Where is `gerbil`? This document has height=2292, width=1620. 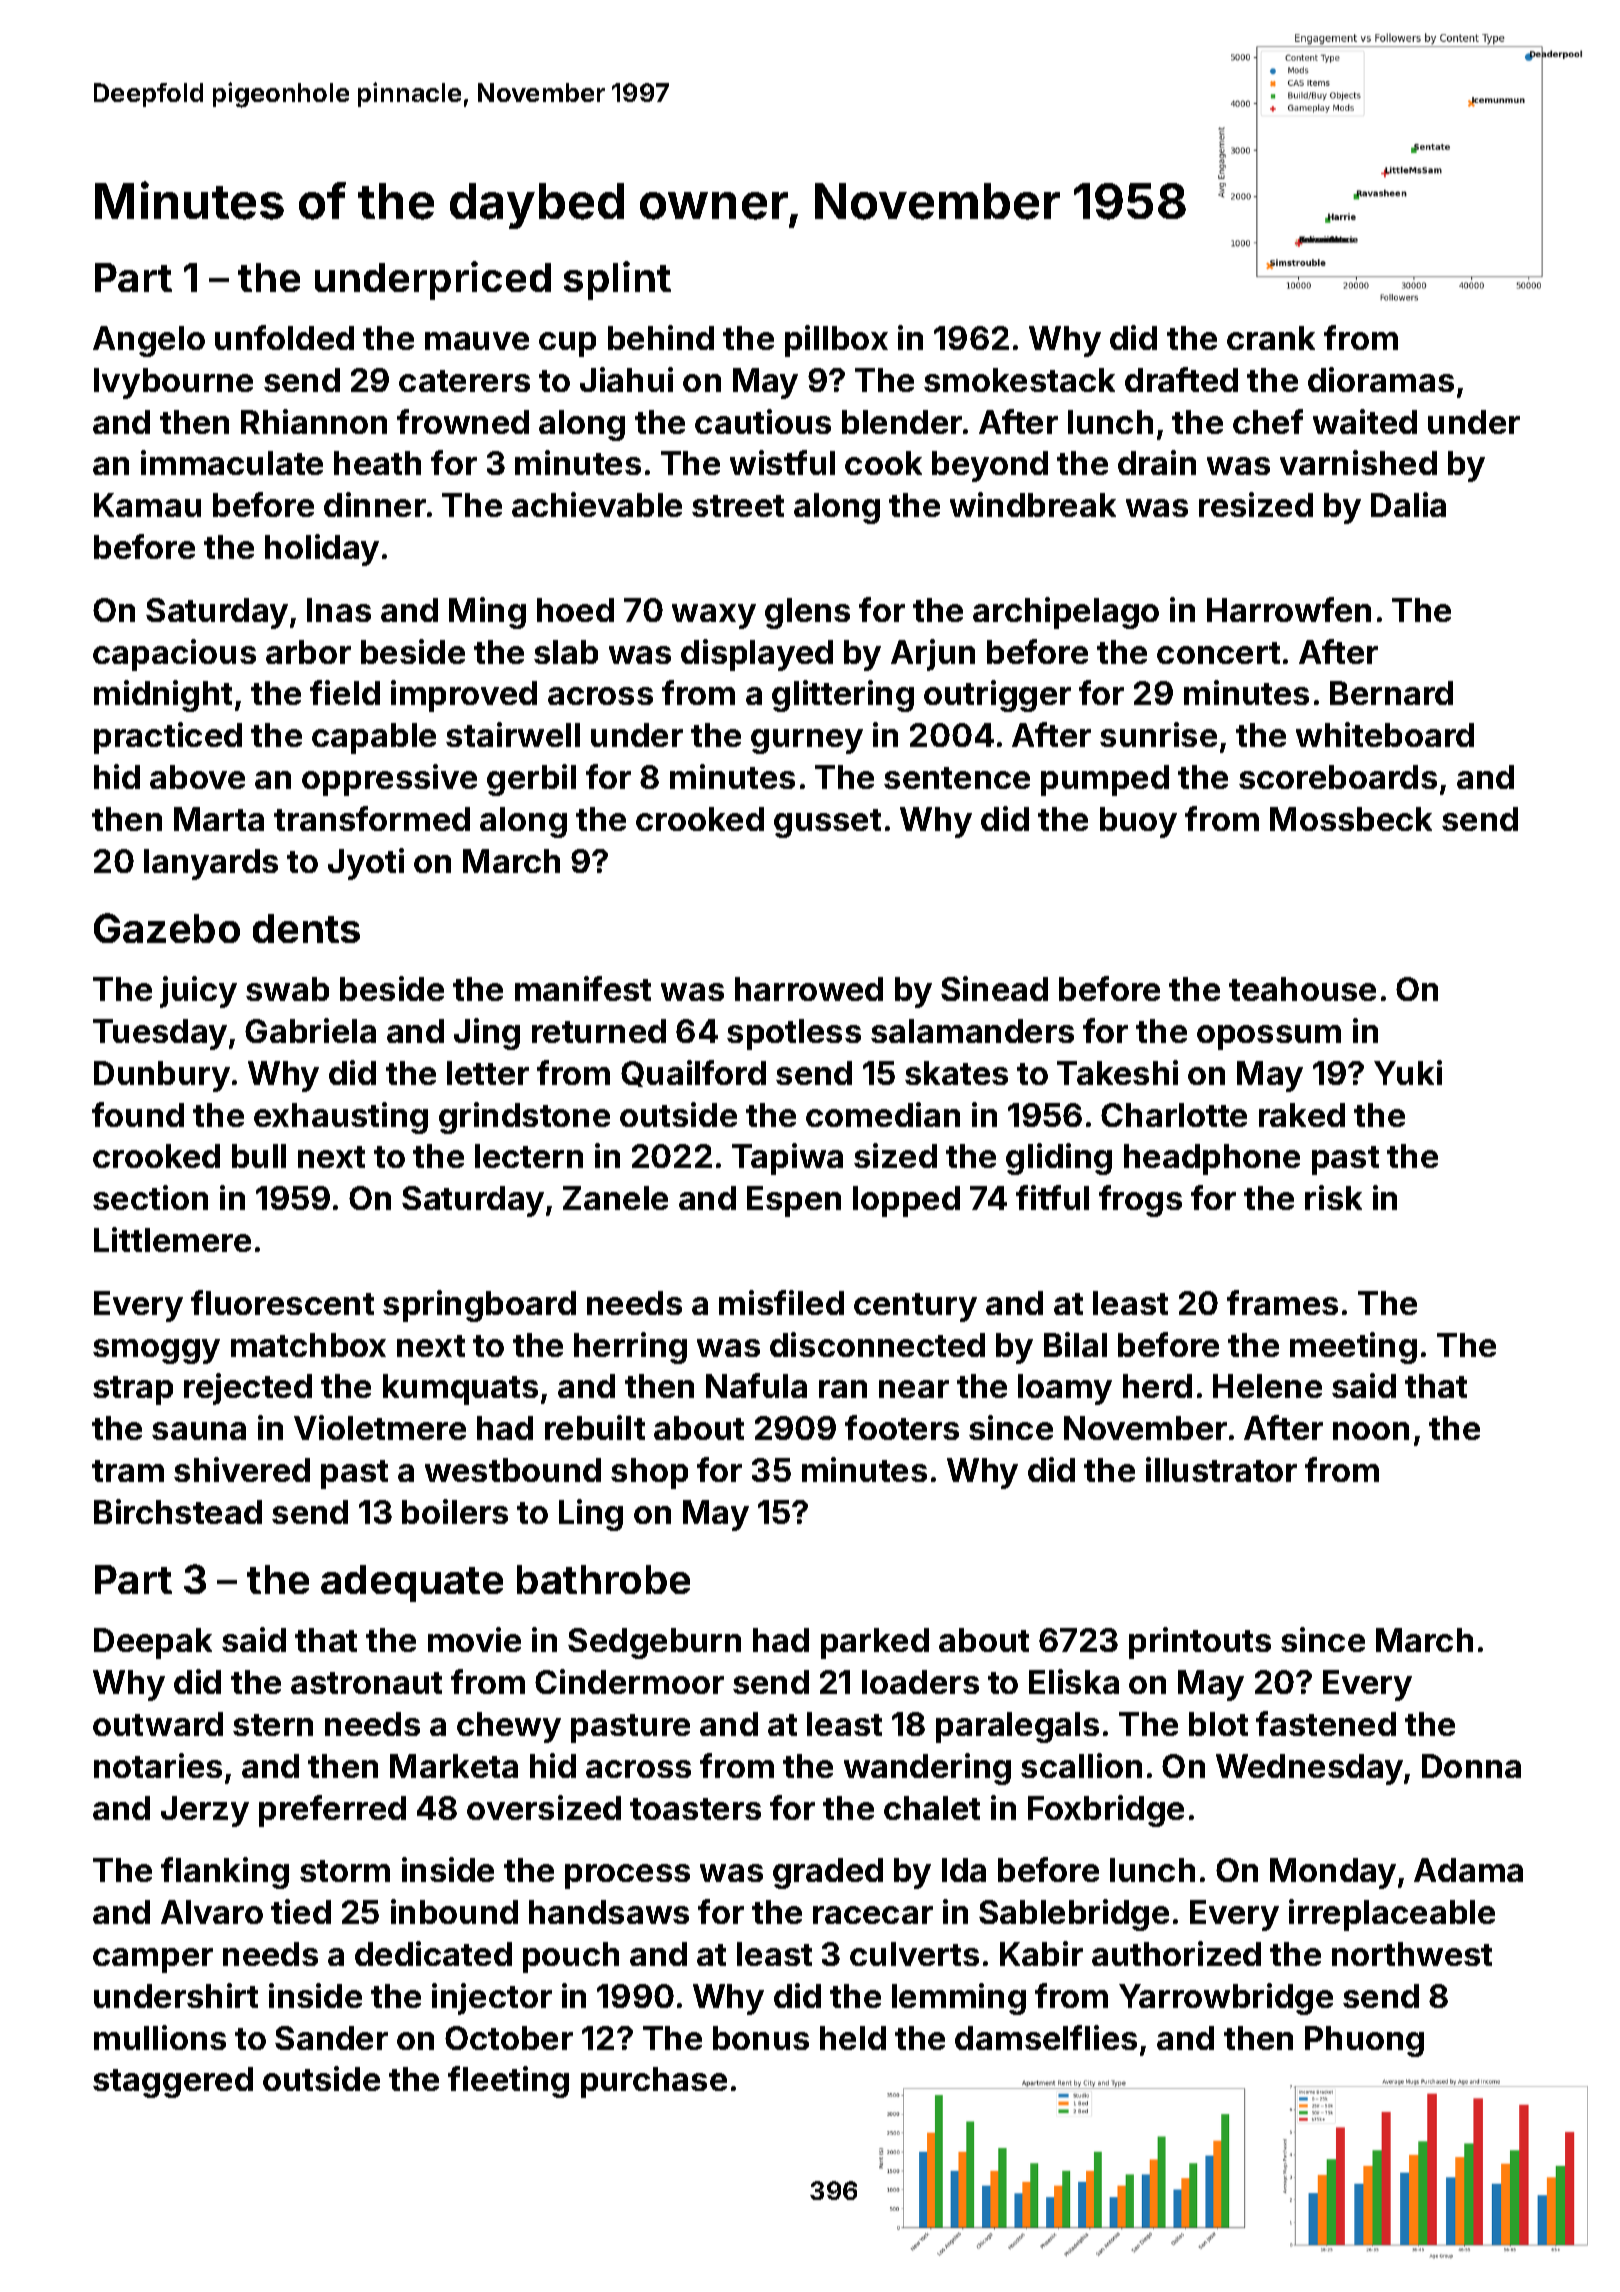 gerbil is located at coordinates (531, 780).
